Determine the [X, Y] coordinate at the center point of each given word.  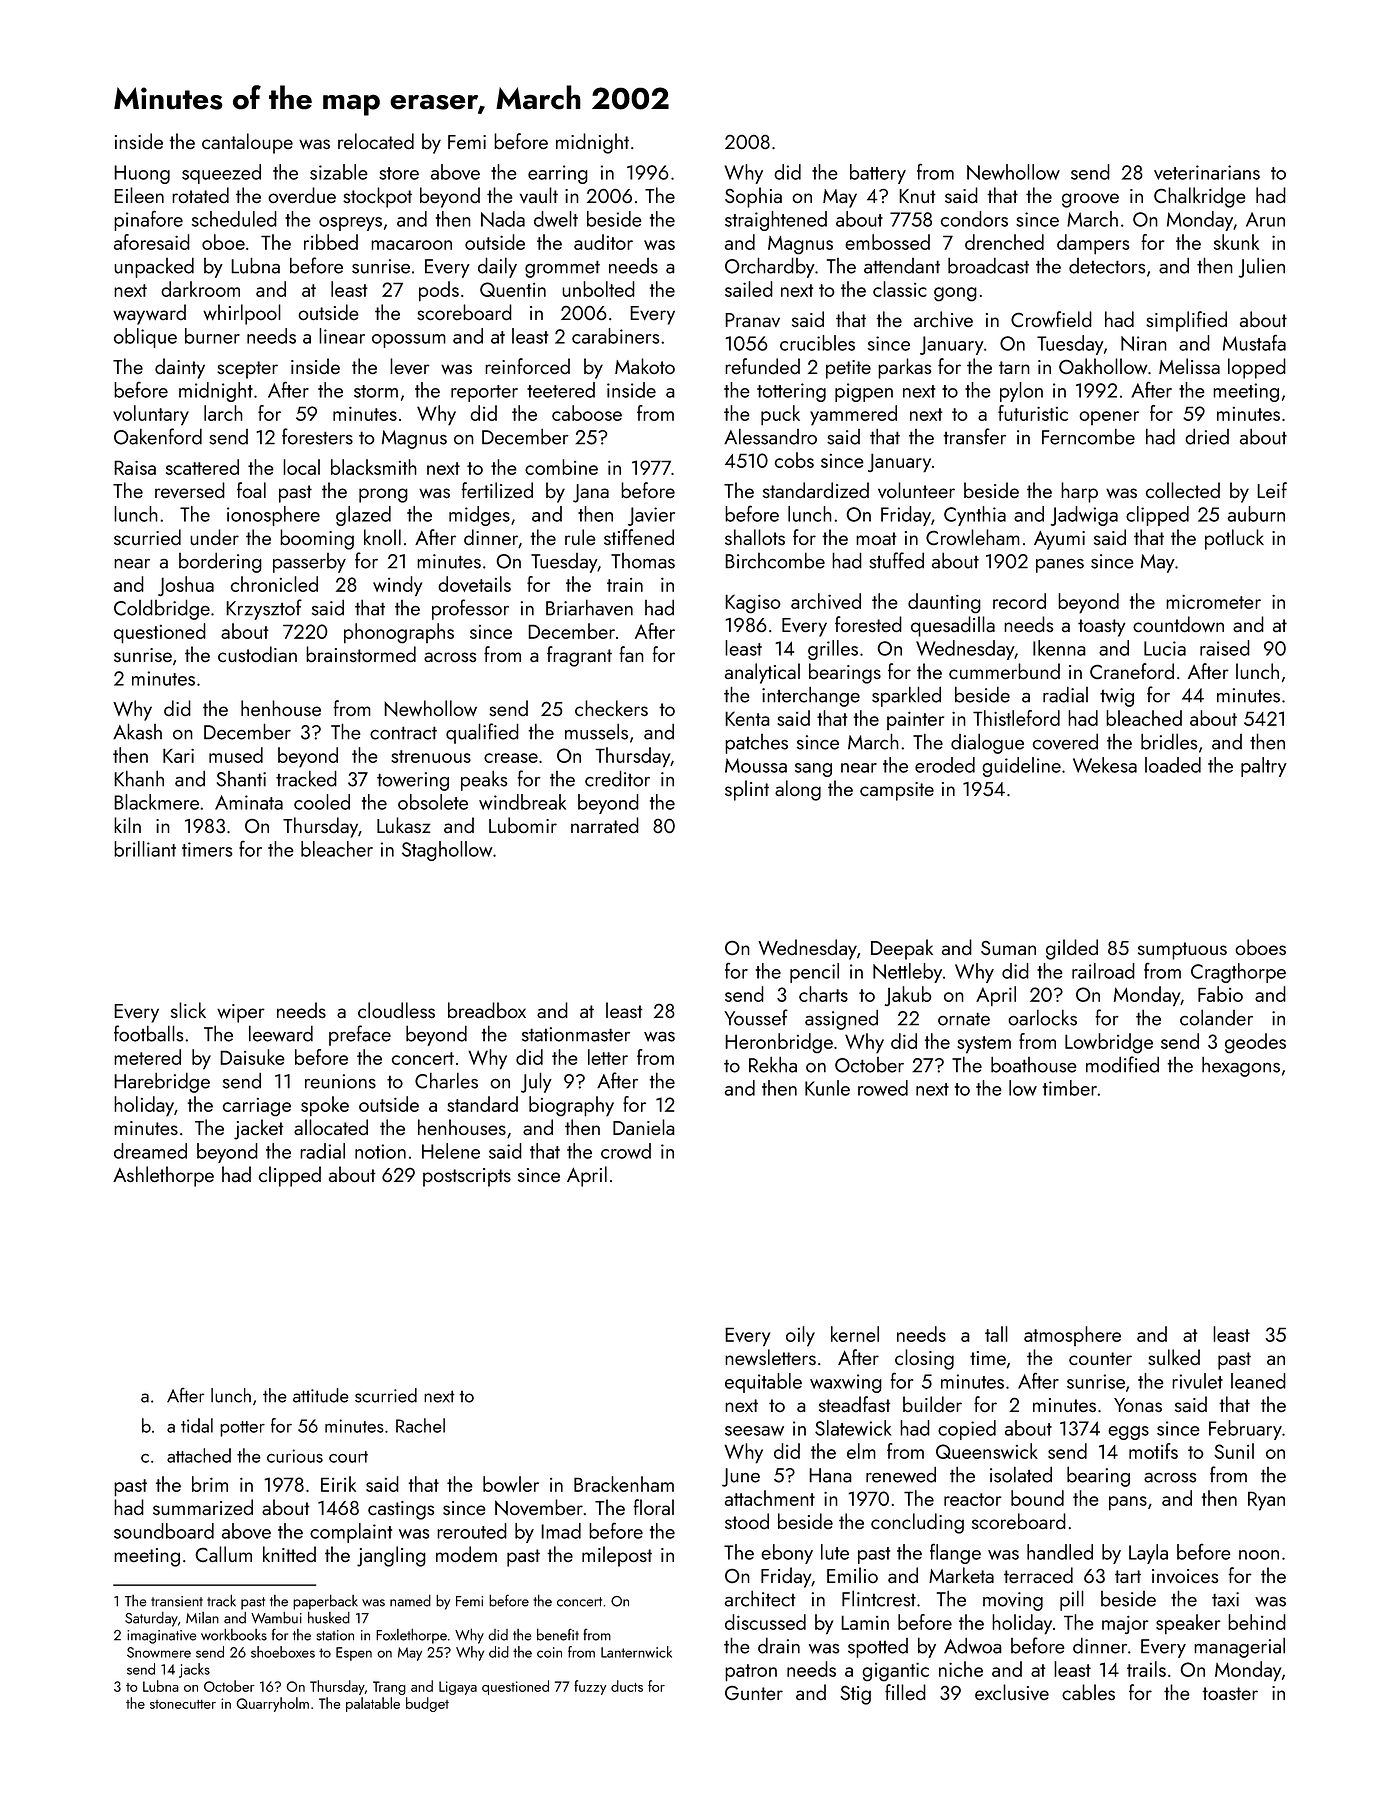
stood [747, 1521]
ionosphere [273, 516]
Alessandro [770, 436]
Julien [1261, 267]
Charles [446, 1080]
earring [558, 174]
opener [1109, 418]
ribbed [331, 242]
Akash [137, 731]
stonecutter [183, 1704]
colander [1216, 1017]
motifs [1153, 1451]
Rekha [773, 1064]
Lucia [1165, 648]
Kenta [747, 718]
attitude [321, 1395]
